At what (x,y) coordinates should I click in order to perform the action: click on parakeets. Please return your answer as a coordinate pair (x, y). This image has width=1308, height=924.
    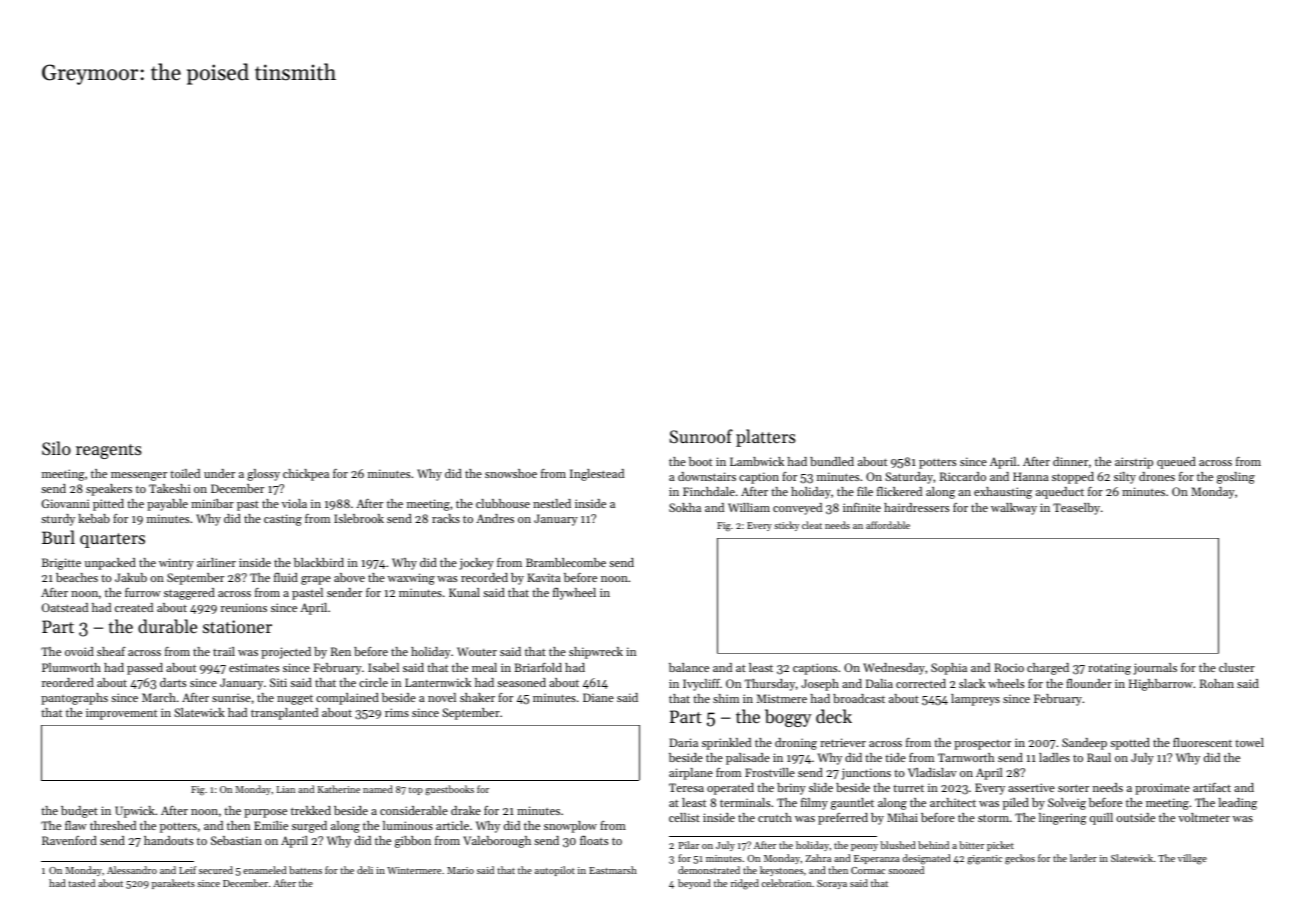
    Looking at the image, I should click on (173, 884).
